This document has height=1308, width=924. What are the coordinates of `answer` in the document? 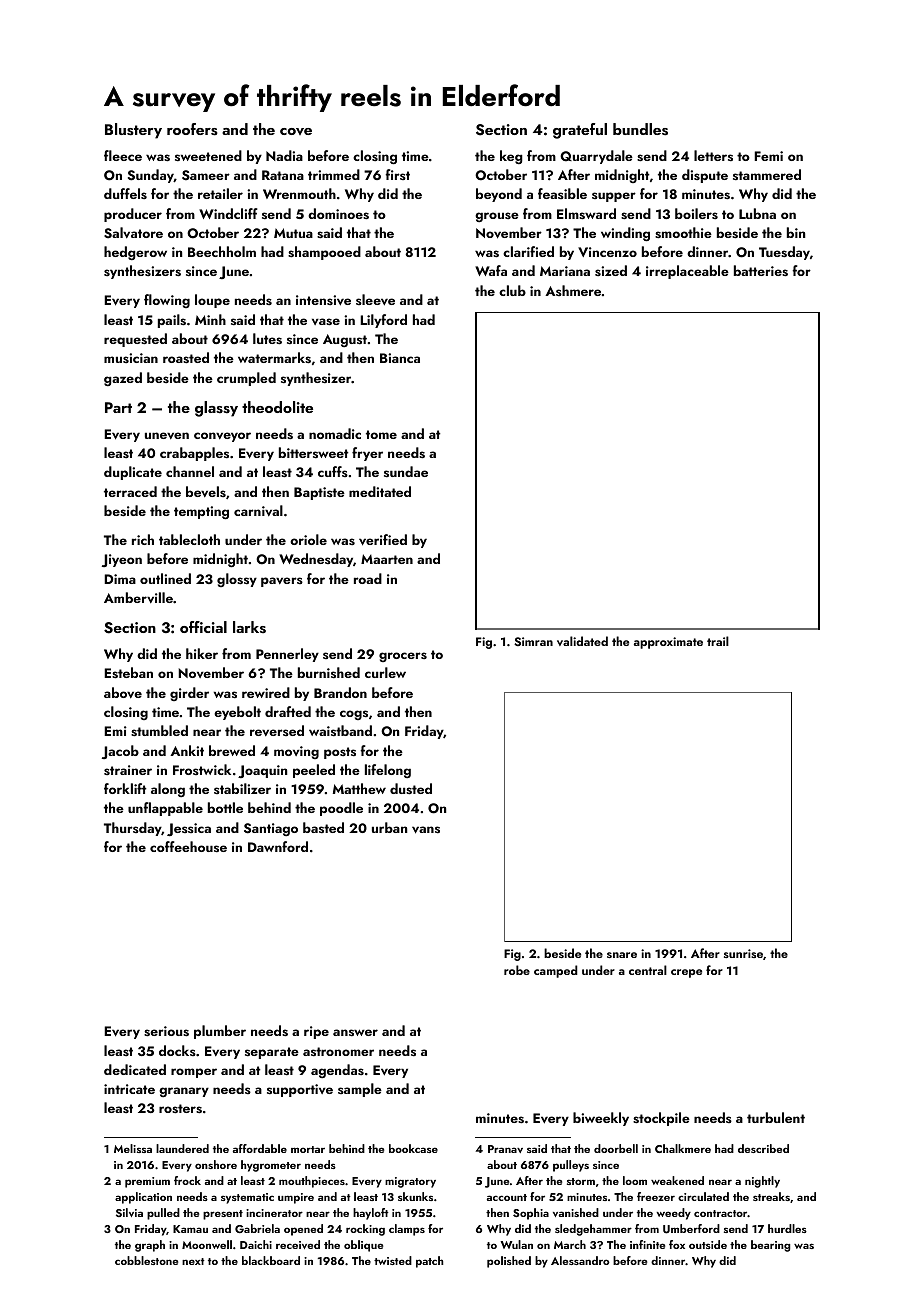 It's located at (355, 1032).
